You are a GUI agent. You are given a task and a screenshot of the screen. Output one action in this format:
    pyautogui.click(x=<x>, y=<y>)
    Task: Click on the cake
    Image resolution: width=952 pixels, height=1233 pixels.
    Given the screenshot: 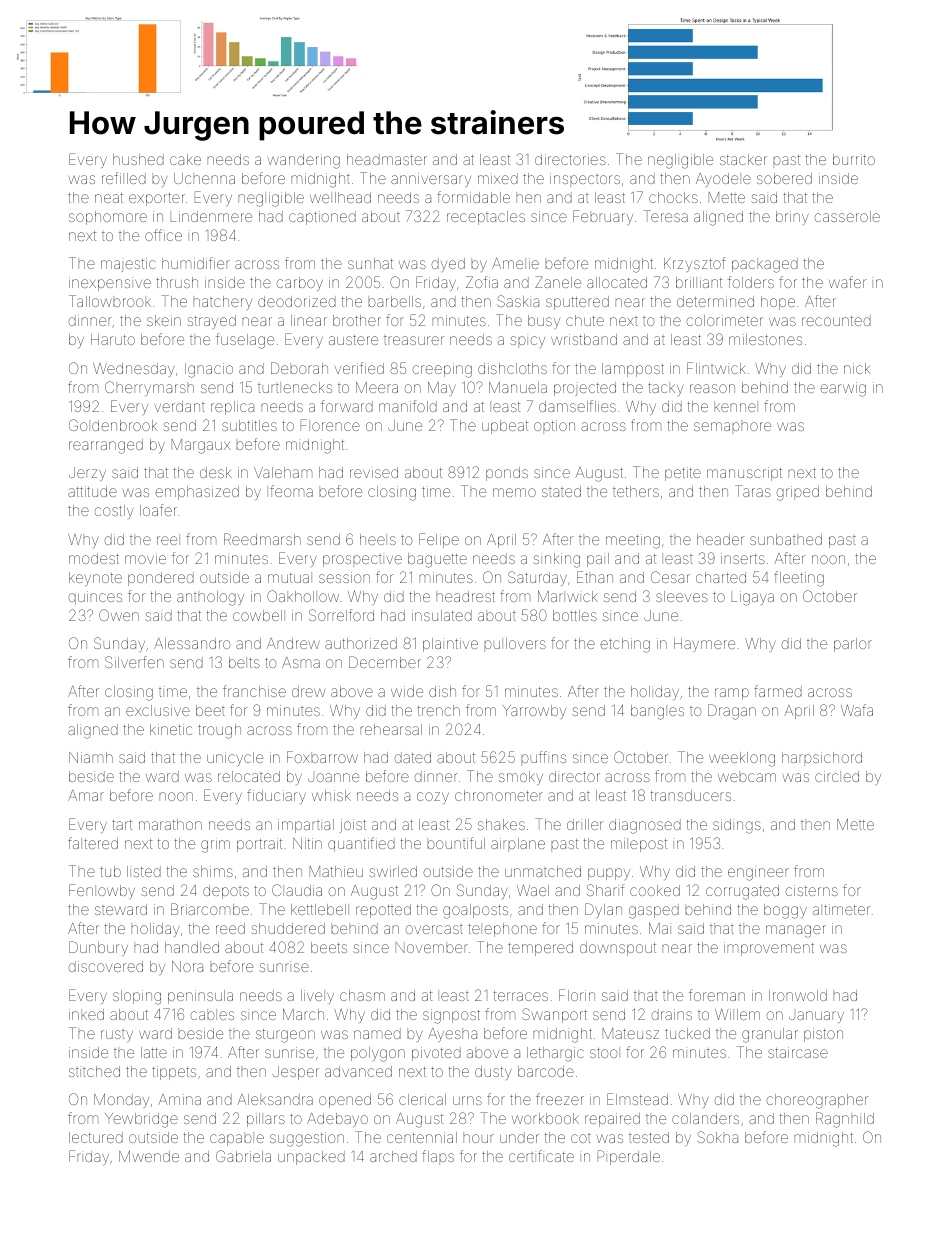 What is the action you would take?
    pyautogui.click(x=185, y=159)
